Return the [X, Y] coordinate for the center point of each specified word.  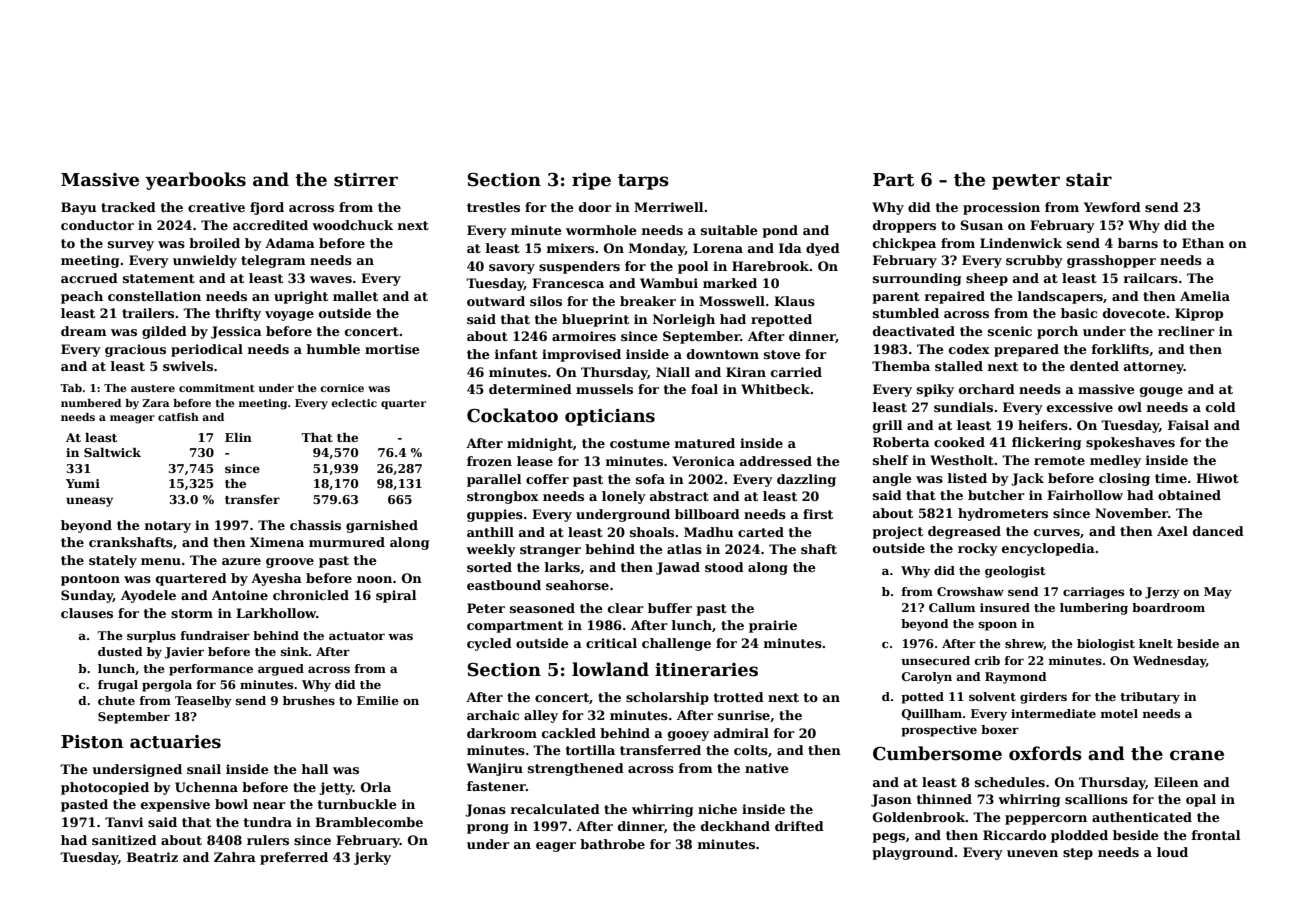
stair [1089, 180]
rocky [978, 549]
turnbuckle [357, 804]
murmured [347, 542]
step [1078, 854]
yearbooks [195, 181]
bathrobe [612, 844]
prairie [773, 626]
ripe [591, 181]
